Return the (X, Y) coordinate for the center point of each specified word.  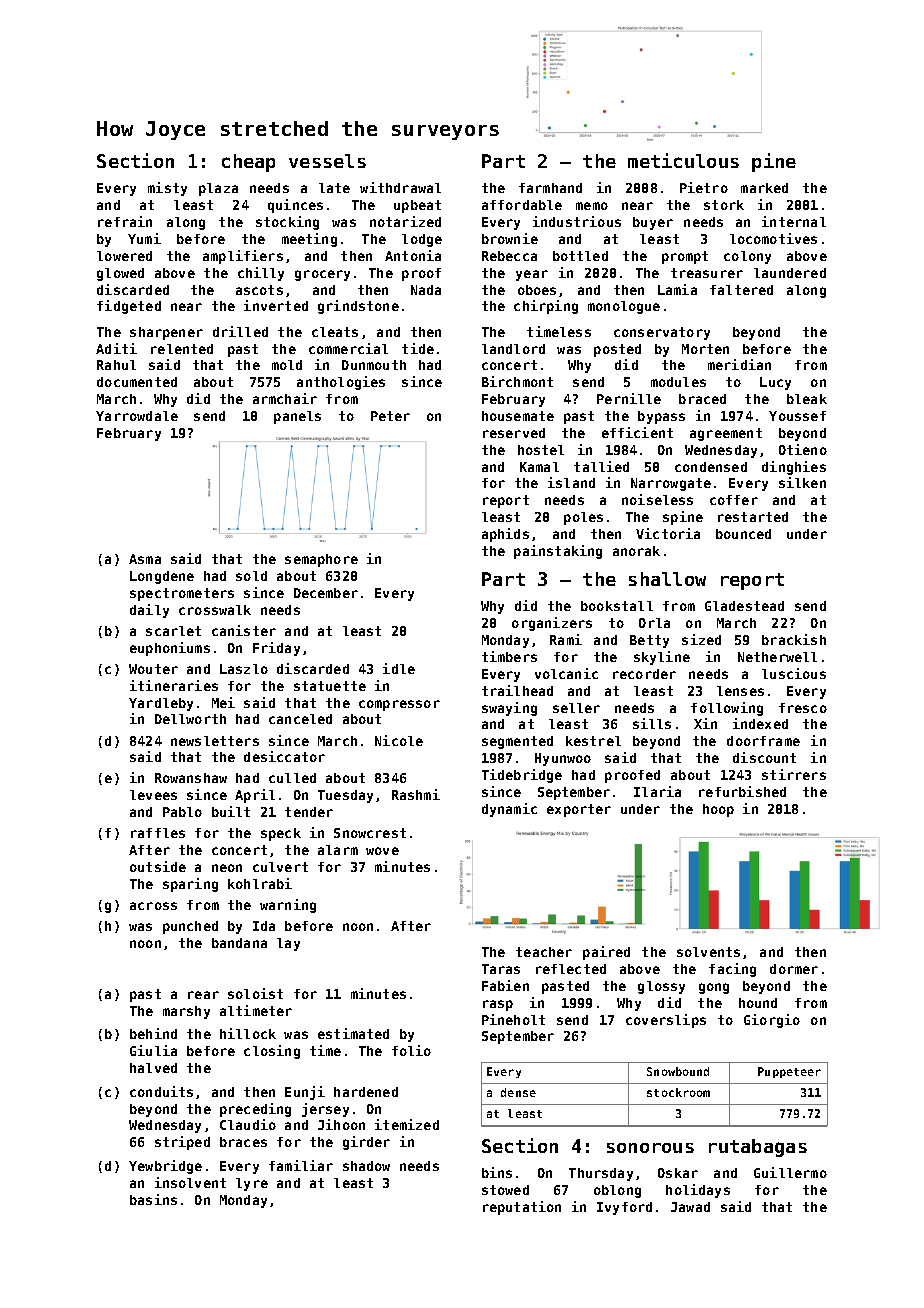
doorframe (763, 741)
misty (167, 189)
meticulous (683, 160)
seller (576, 708)
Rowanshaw (191, 778)
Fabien (505, 985)
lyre (252, 1184)
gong (714, 988)
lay (288, 944)
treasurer (707, 273)
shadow (366, 1166)
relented (182, 349)
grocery (322, 275)
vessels (327, 161)
